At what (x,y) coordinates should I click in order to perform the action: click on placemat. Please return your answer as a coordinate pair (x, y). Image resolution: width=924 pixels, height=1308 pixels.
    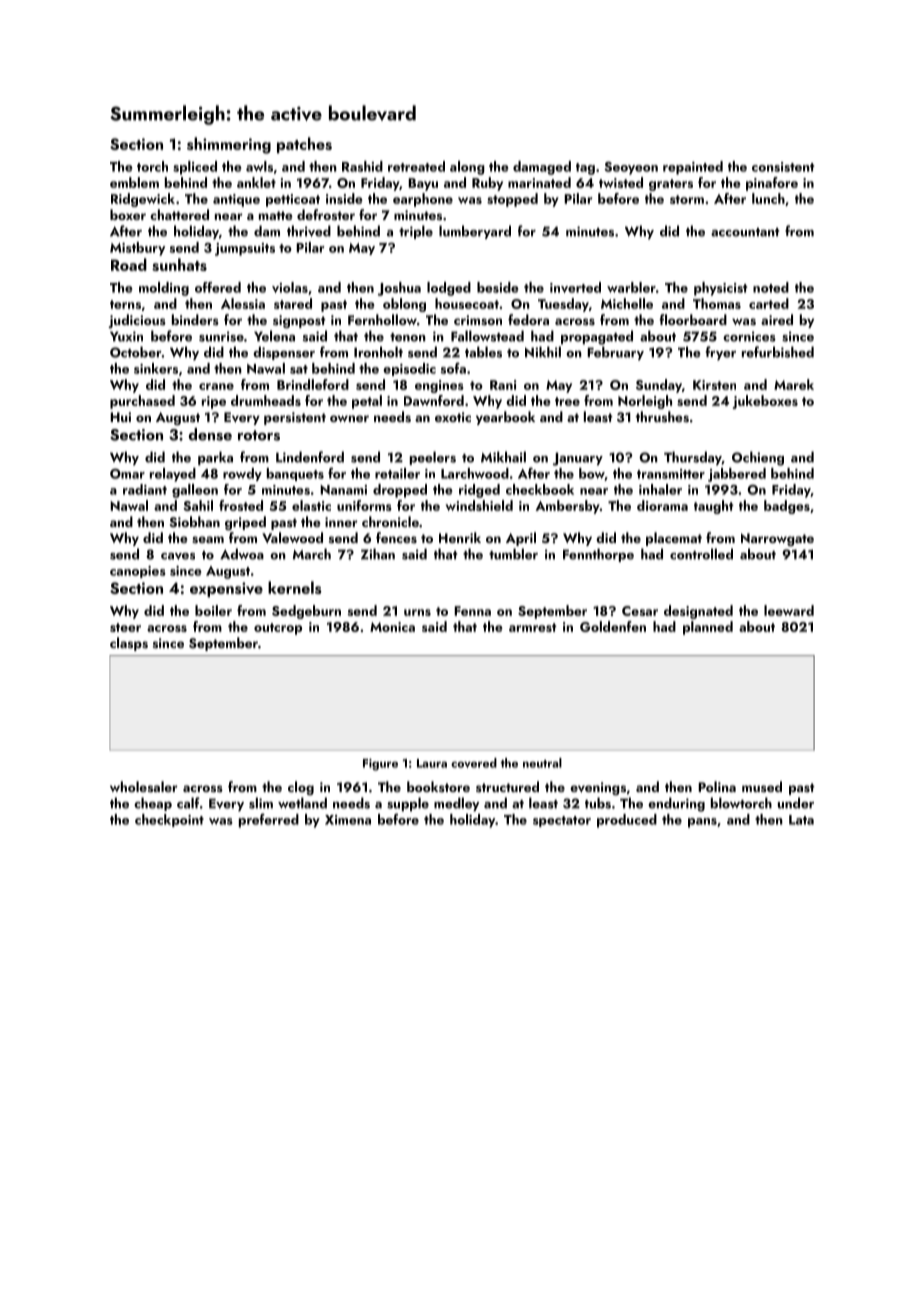
    Looking at the image, I should click on (674, 539).
